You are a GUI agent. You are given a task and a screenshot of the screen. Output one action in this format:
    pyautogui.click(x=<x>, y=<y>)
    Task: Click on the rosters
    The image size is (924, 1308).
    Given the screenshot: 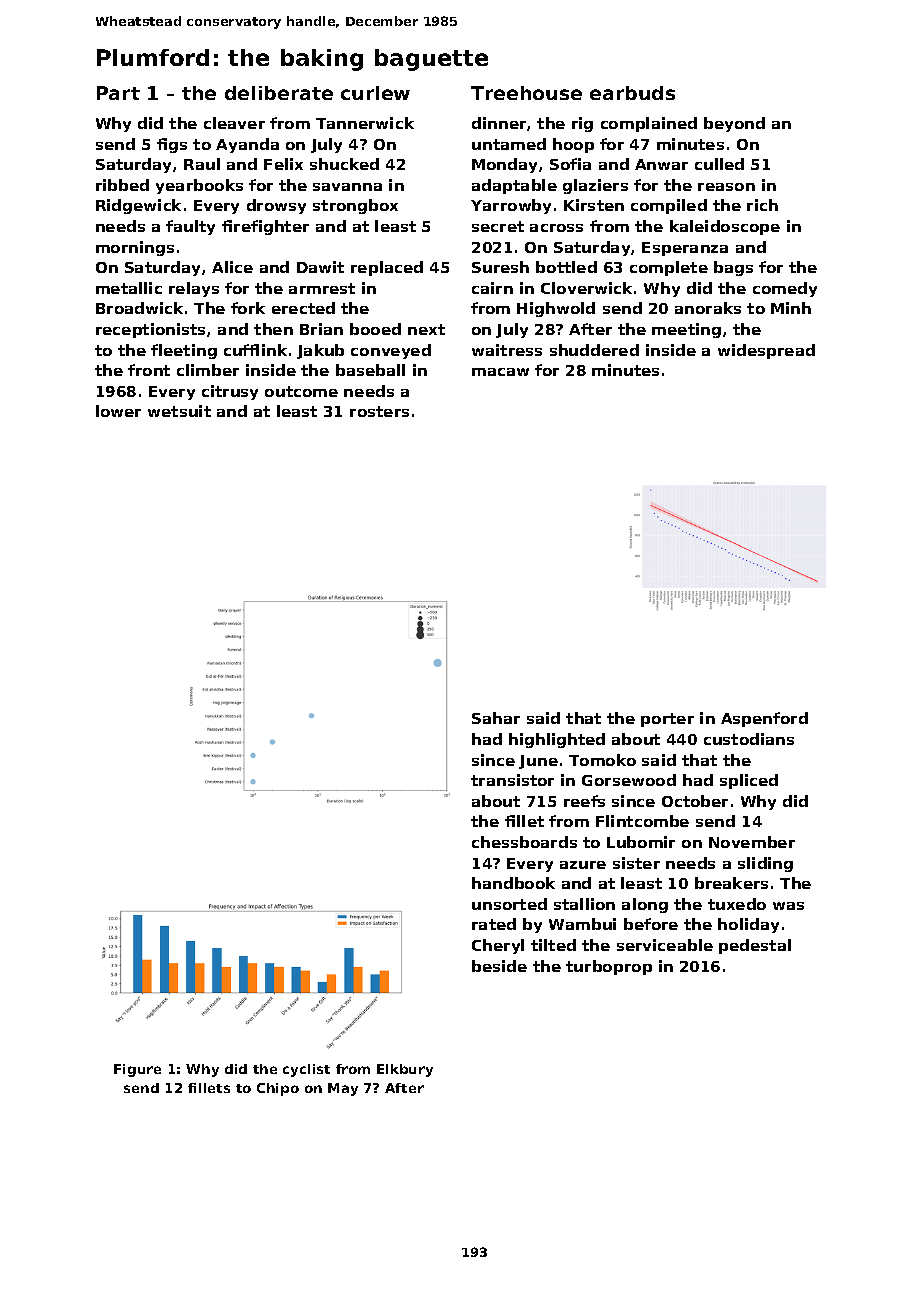 What is the action you would take?
    pyautogui.click(x=379, y=411)
